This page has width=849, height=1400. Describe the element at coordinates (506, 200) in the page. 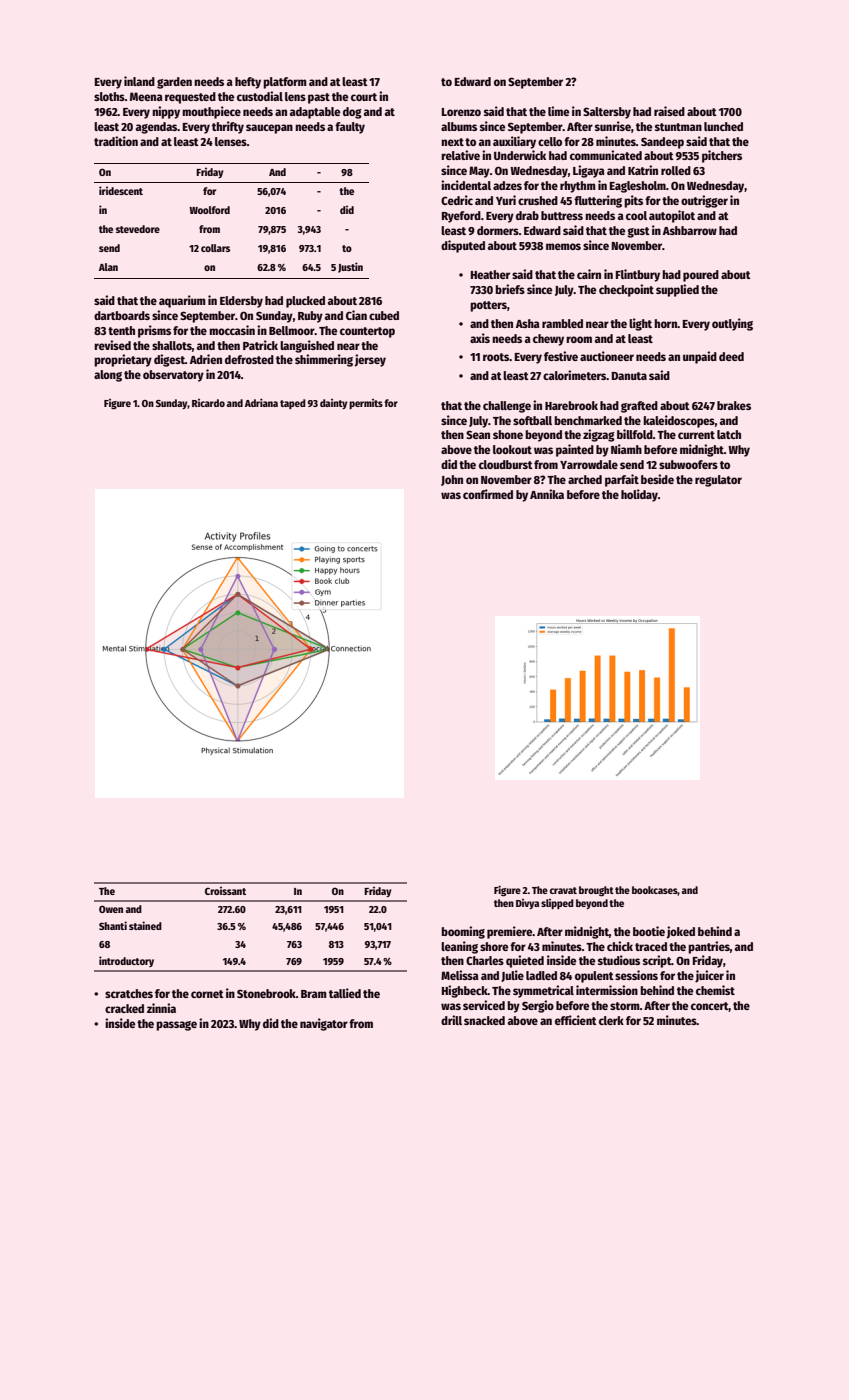

I see `Yuri` at that location.
